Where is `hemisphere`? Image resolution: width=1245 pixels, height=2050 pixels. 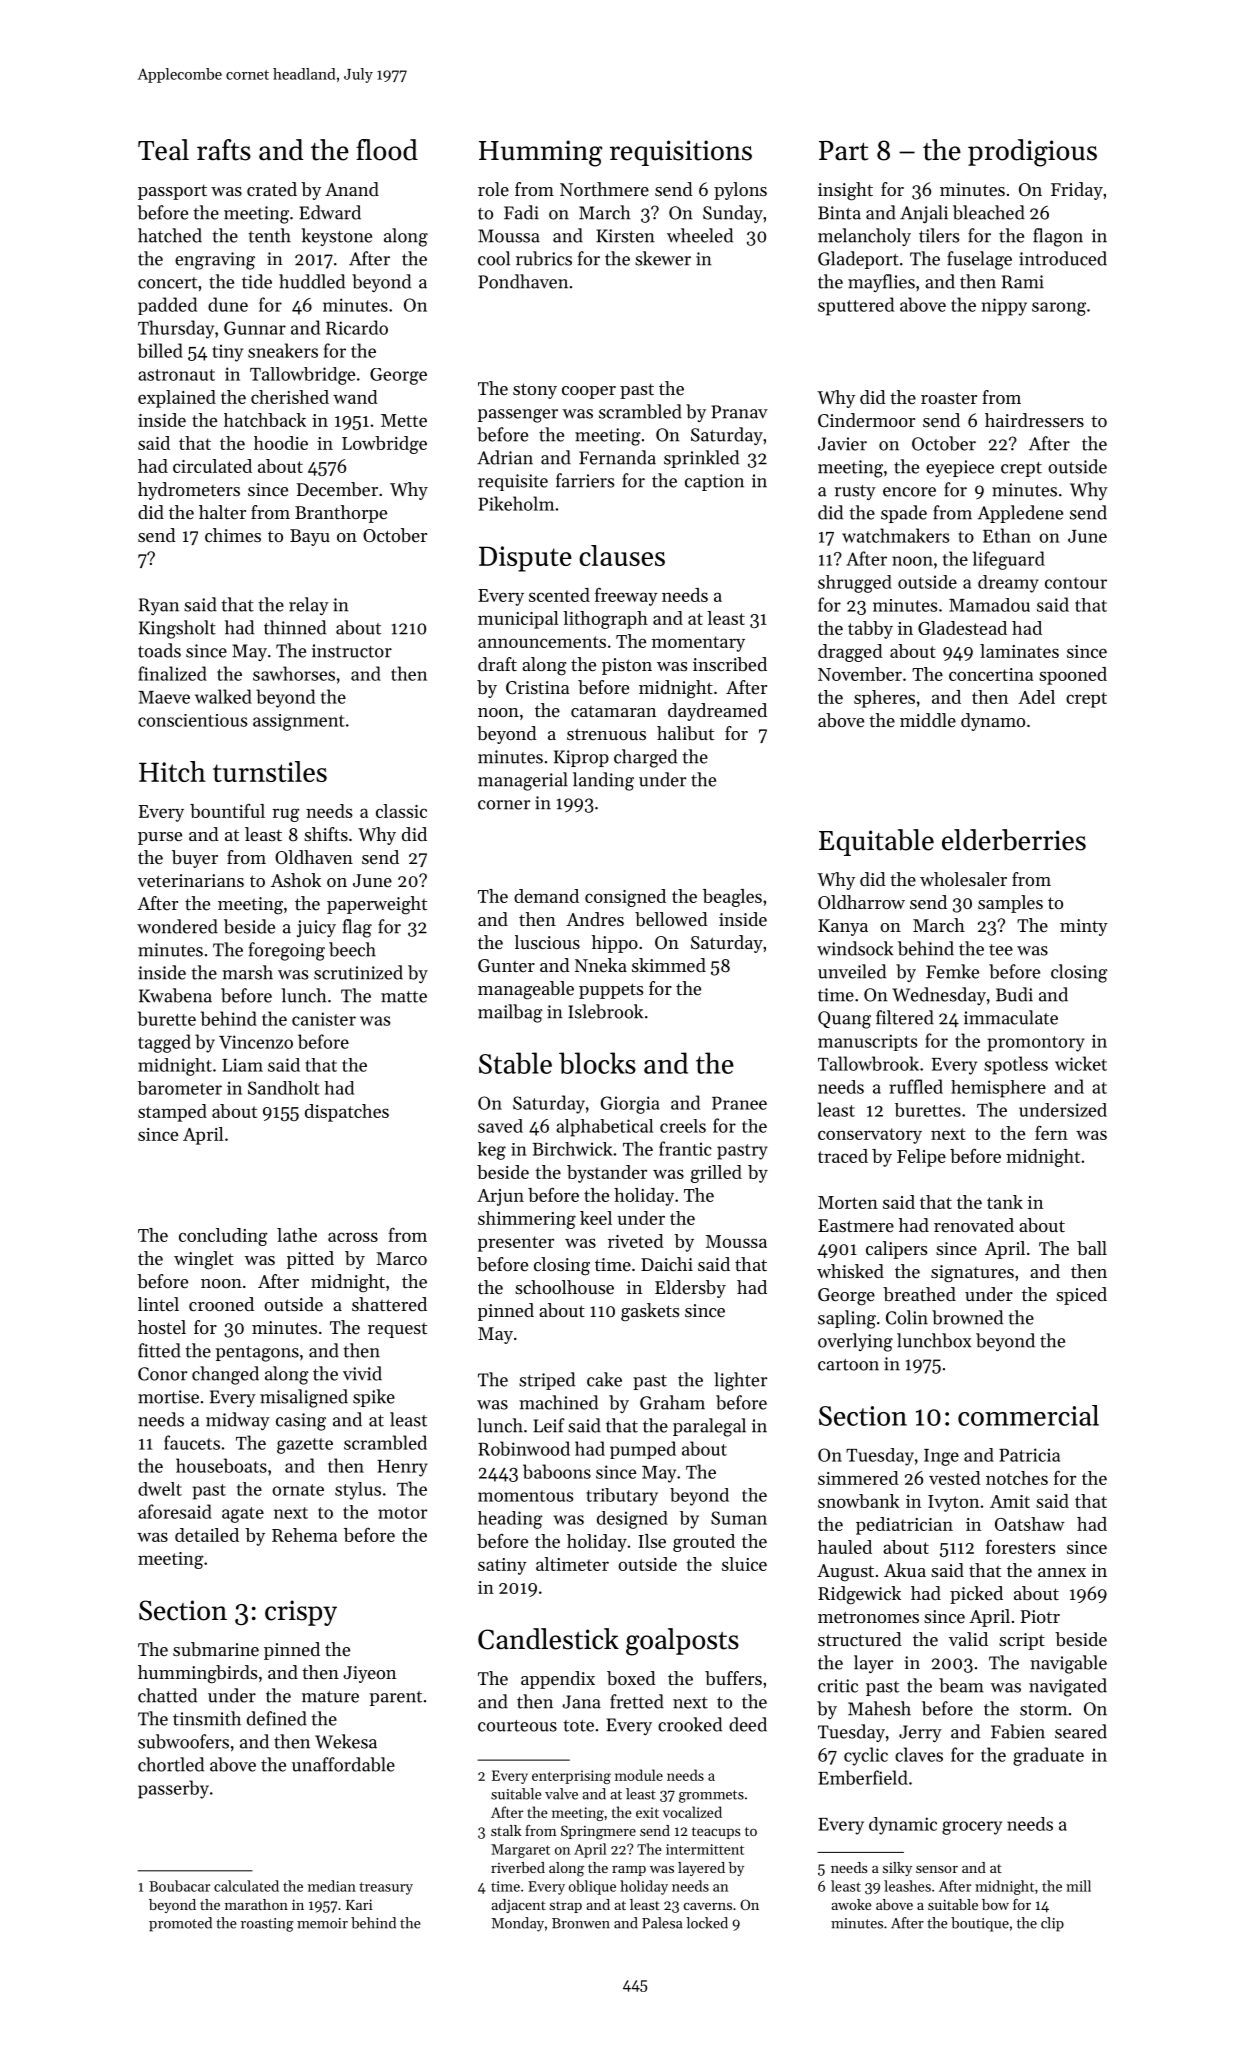 hemisphere is located at coordinates (998, 1089).
